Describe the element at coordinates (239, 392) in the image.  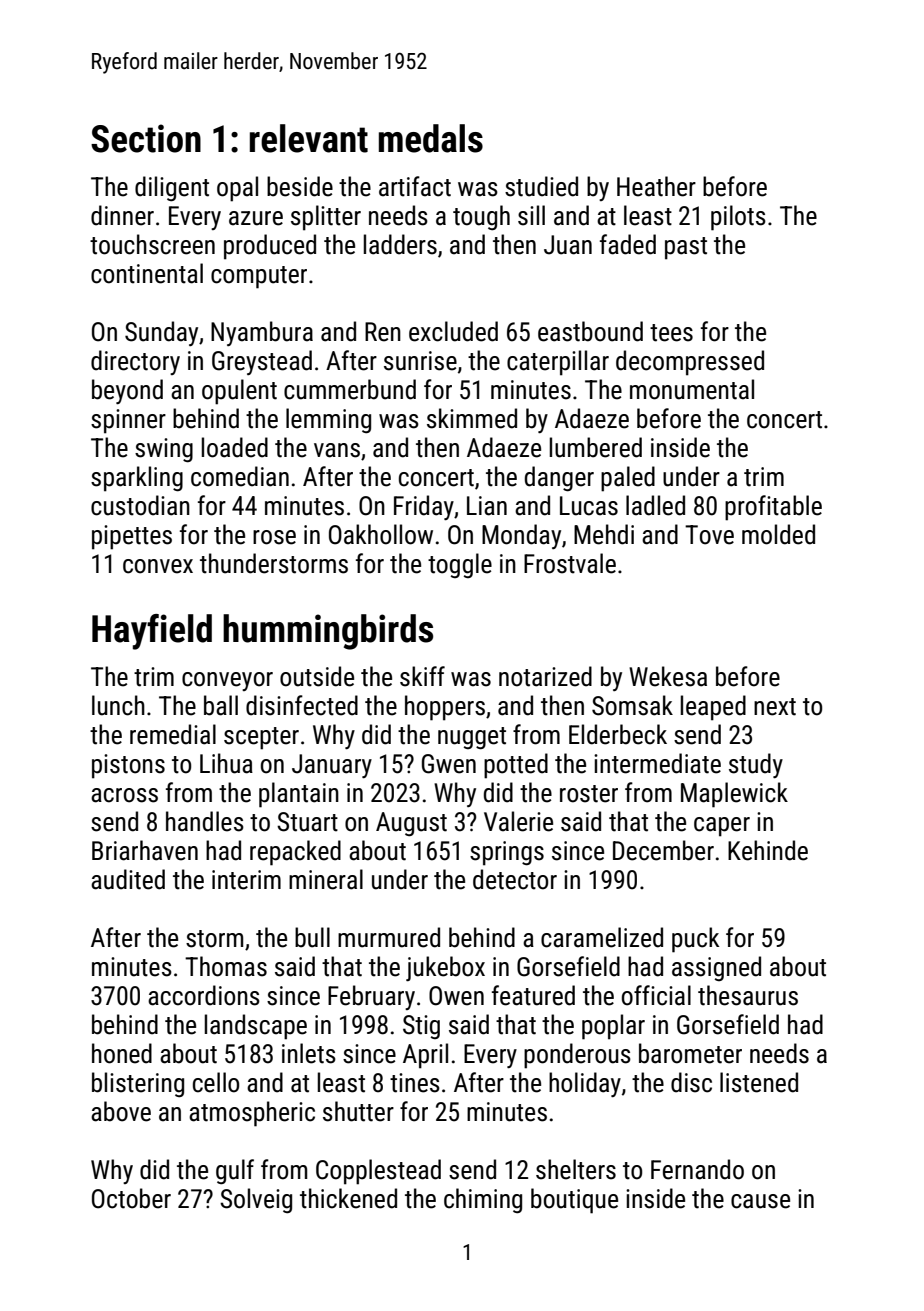
I see `opulent` at that location.
